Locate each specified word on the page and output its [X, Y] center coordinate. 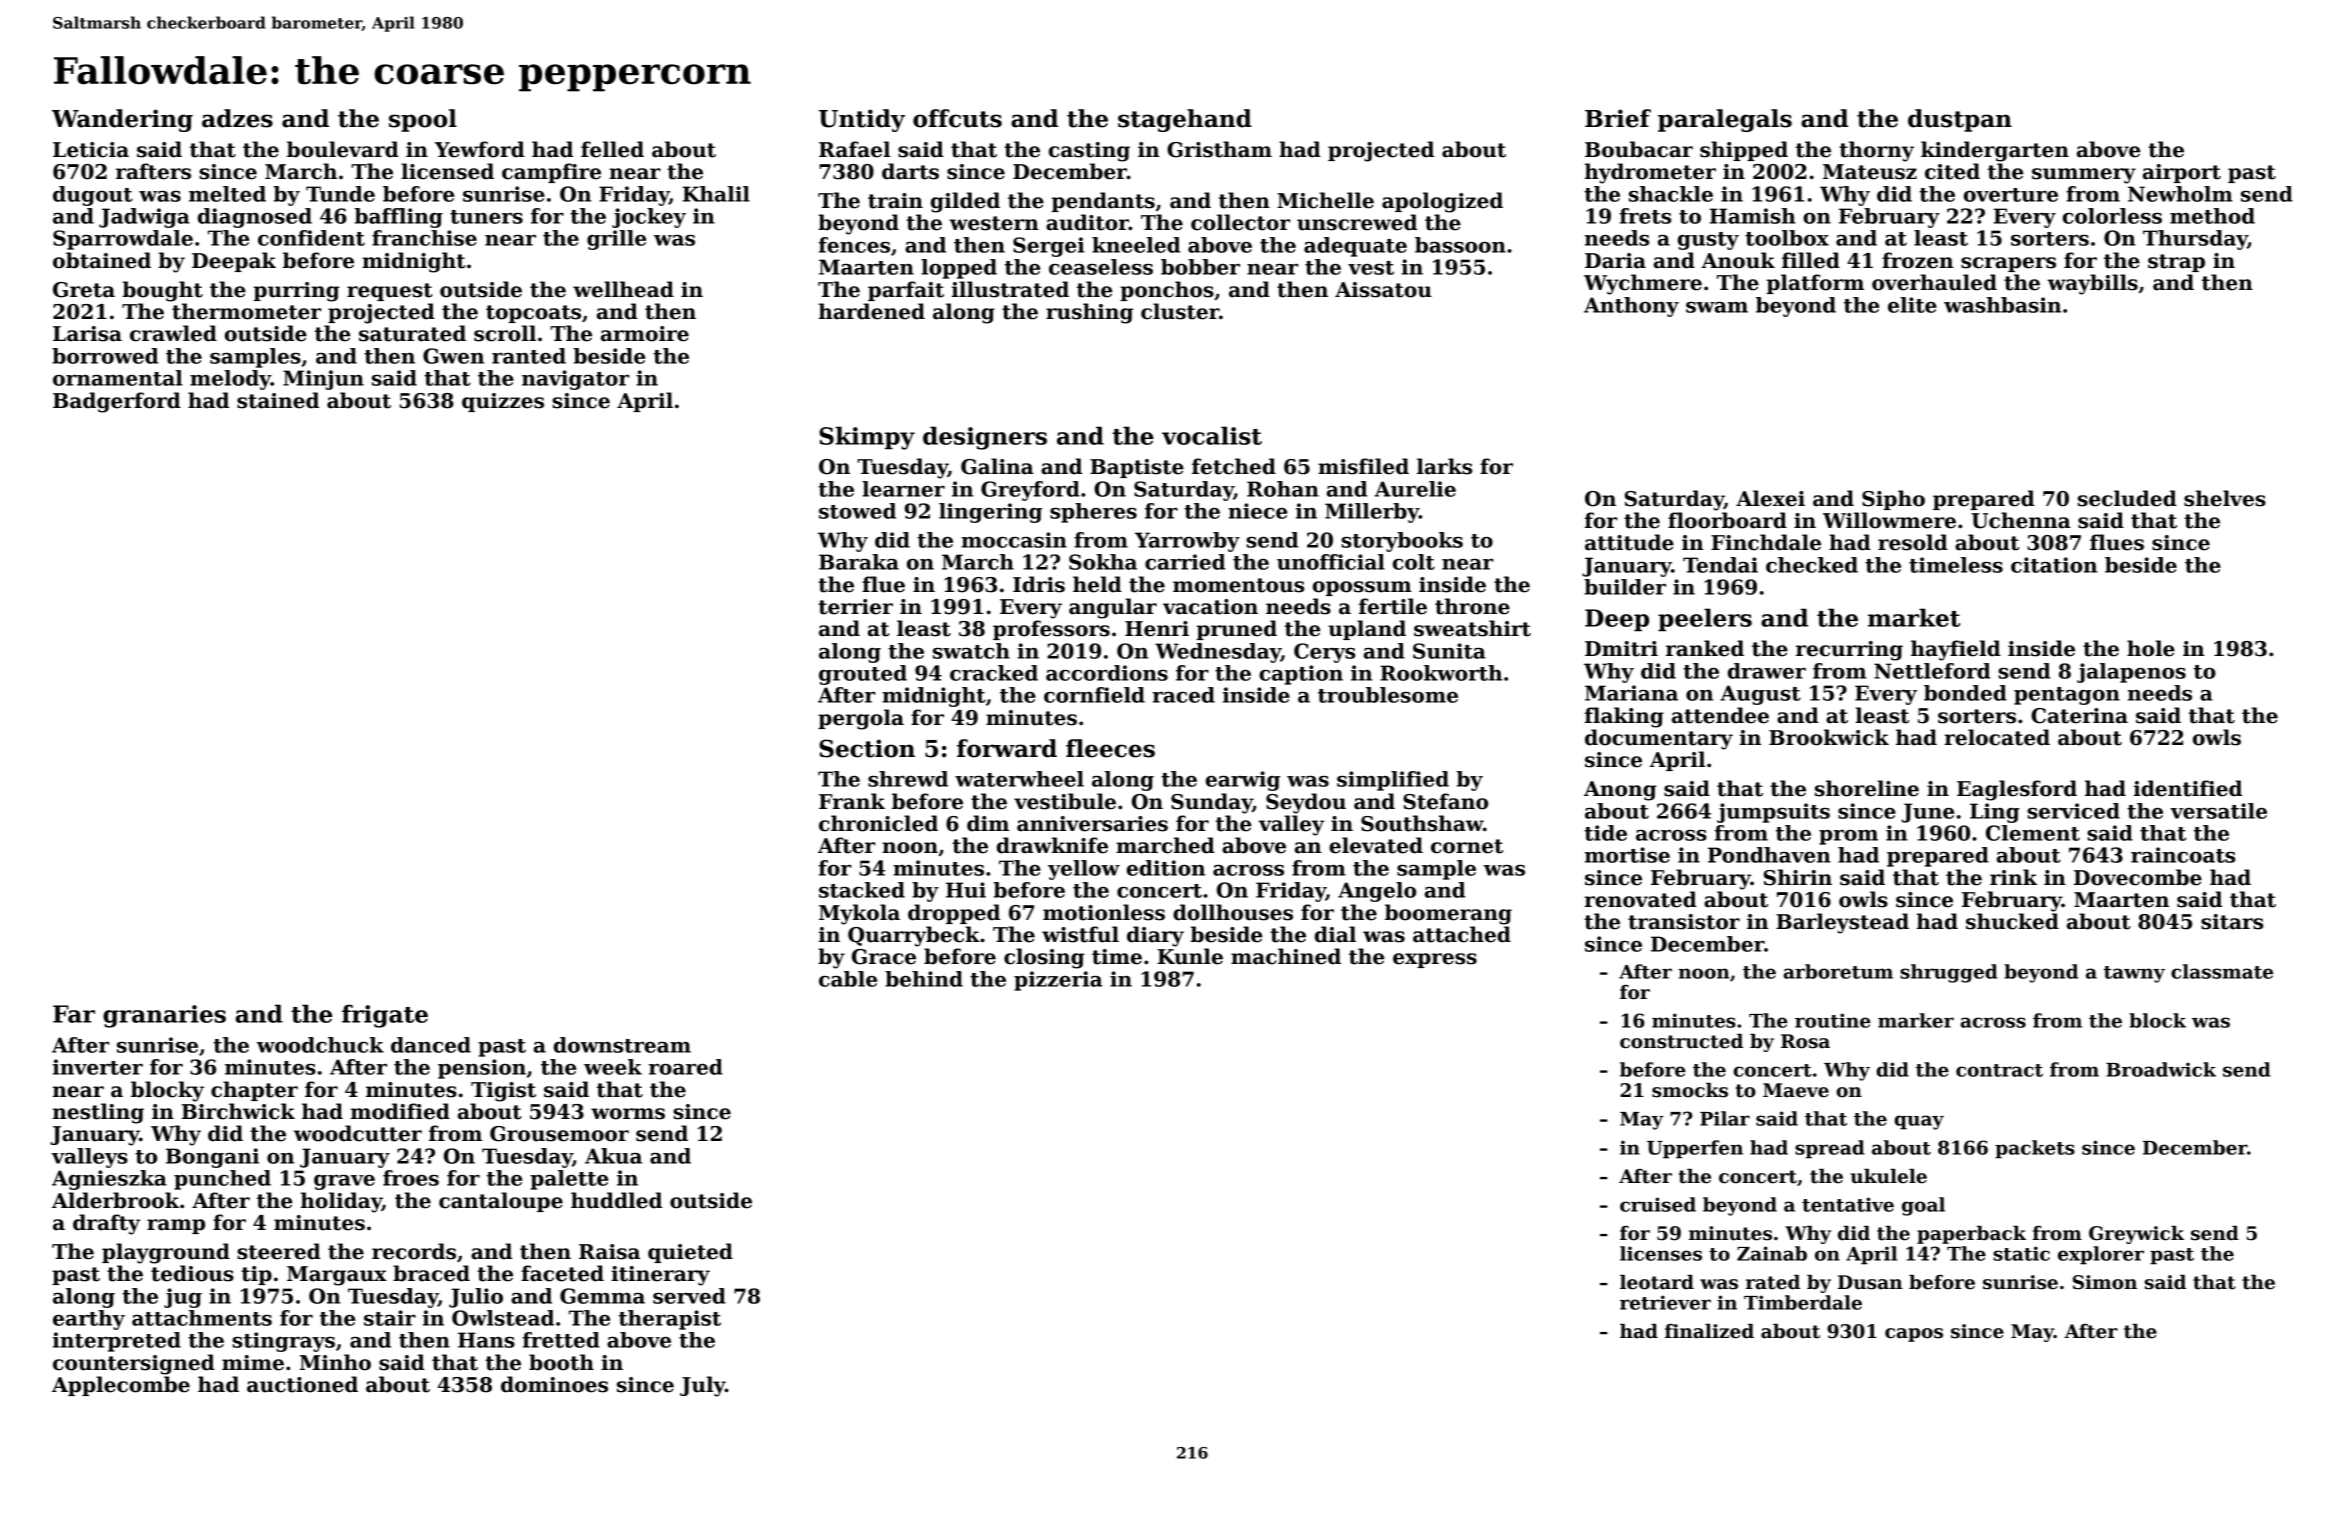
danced [431, 1045]
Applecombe [121, 1386]
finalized [1709, 1331]
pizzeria [1058, 981]
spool [423, 120]
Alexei [1770, 498]
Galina [997, 466]
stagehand [1185, 120]
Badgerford [117, 402]
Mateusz [1870, 172]
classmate [2222, 971]
